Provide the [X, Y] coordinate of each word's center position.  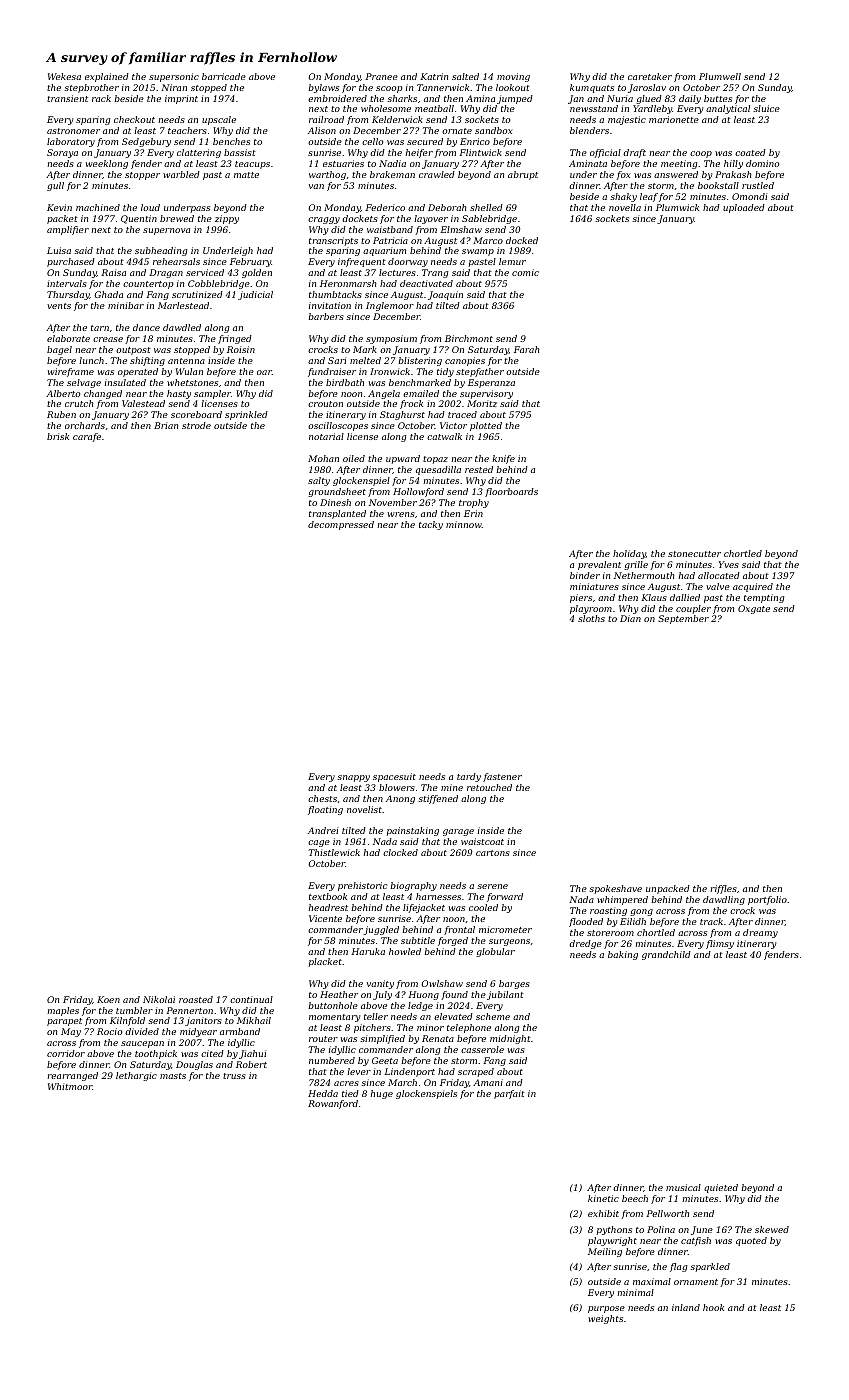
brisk [58, 436]
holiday [629, 554]
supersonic [174, 77]
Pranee [381, 76]
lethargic [136, 1076]
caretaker [650, 76]
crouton [325, 404]
